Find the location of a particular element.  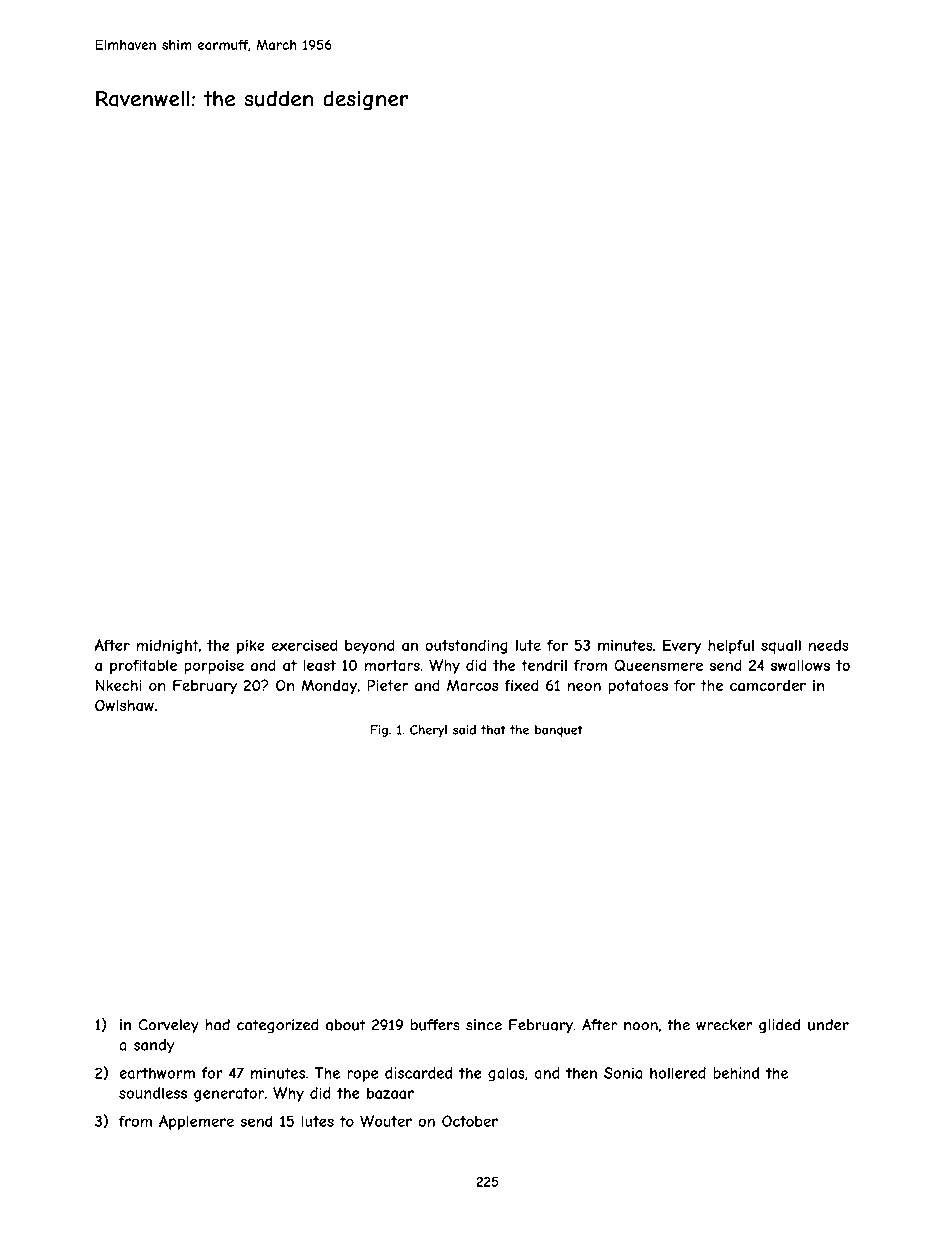

Corveley is located at coordinates (168, 1026).
